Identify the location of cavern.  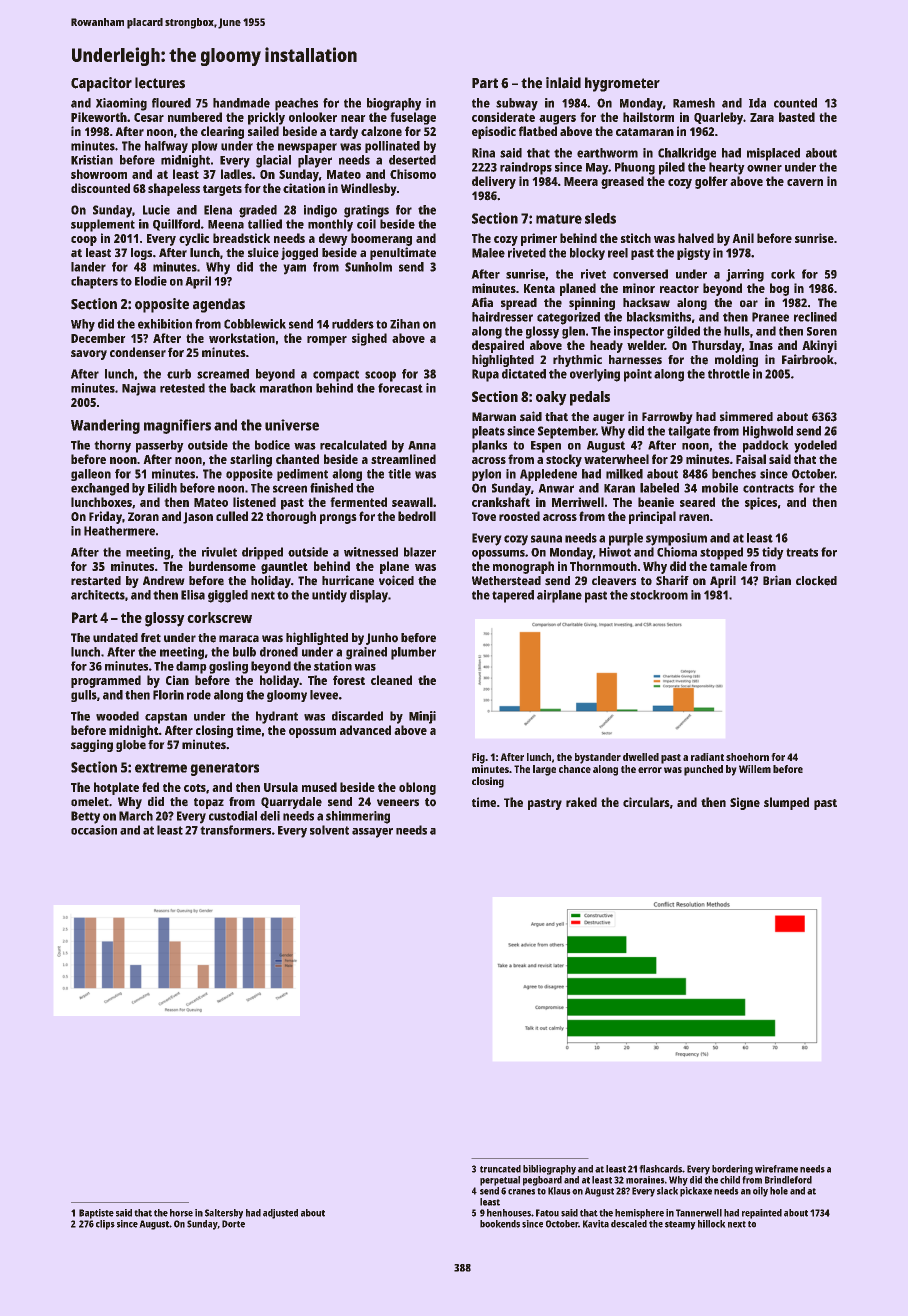
(805, 182).
